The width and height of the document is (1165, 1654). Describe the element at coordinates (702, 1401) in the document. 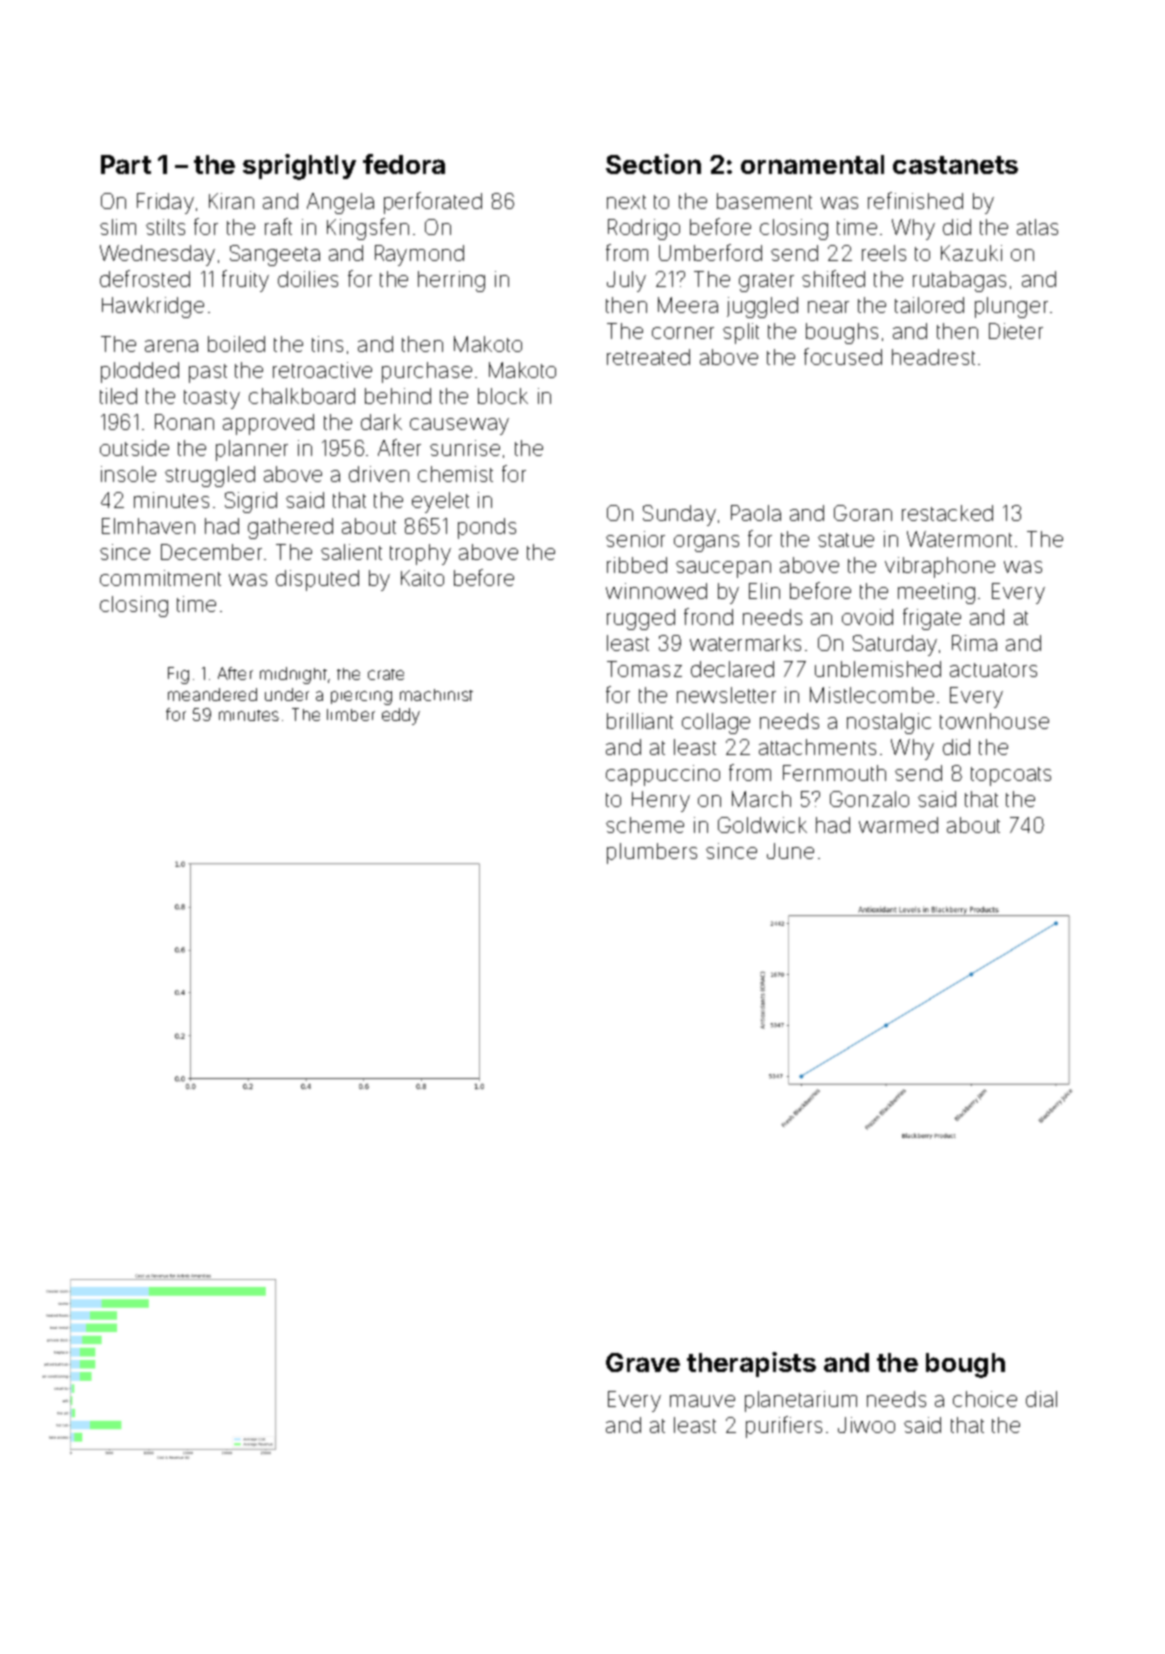

I see `mauve` at that location.
